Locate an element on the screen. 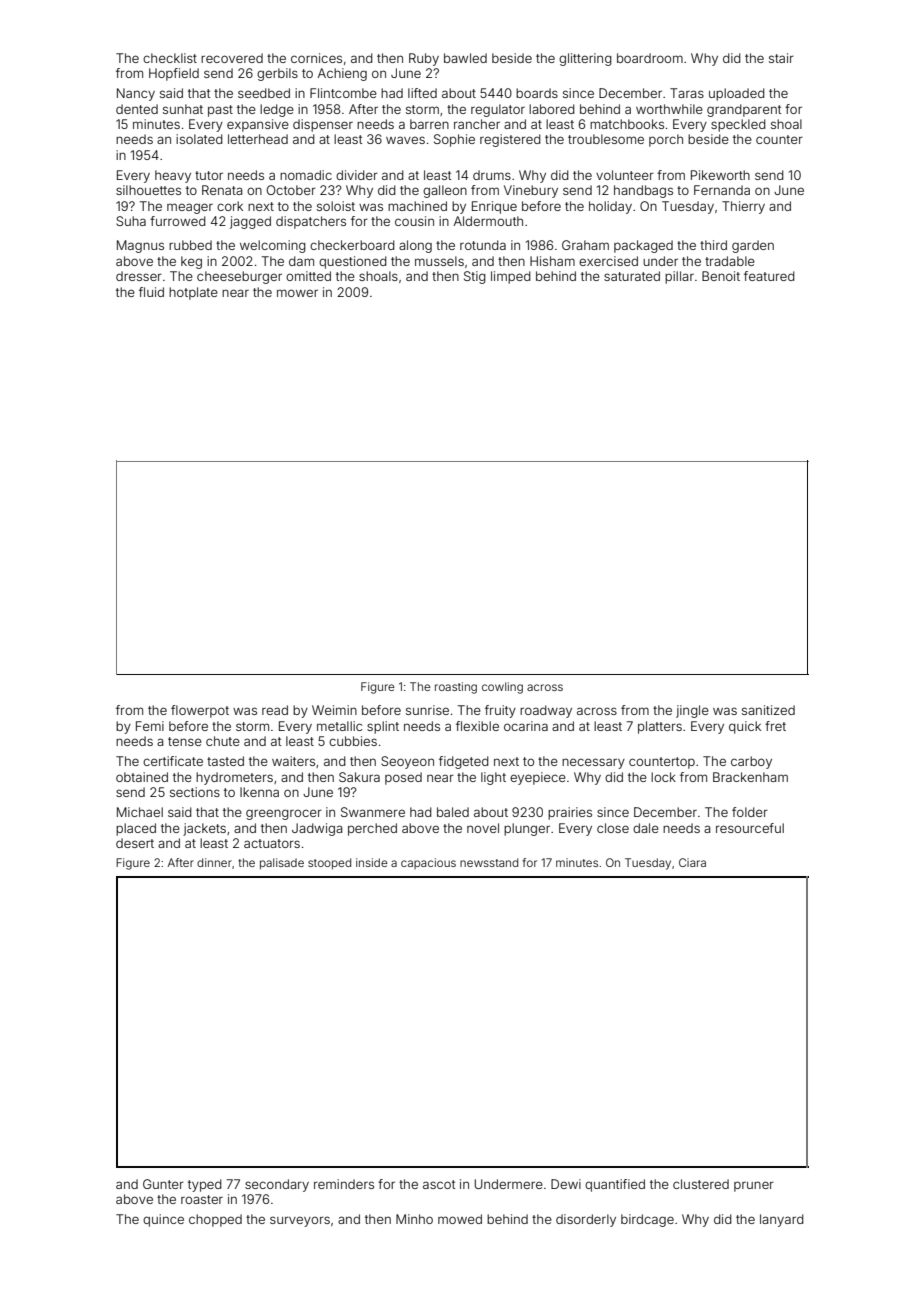 The height and width of the screenshot is (1308, 924). bawled is located at coordinates (465, 58).
